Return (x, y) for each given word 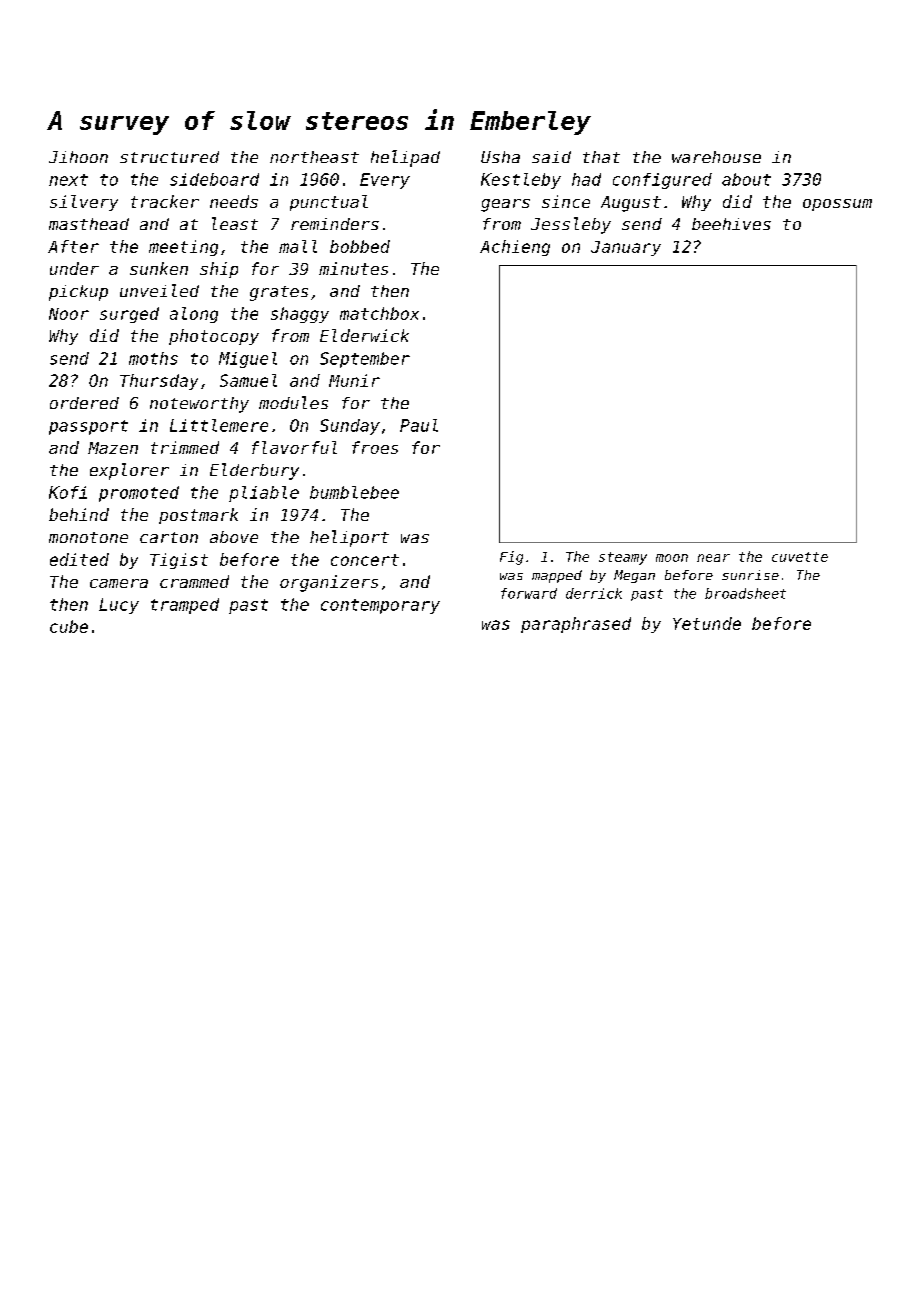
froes (375, 447)
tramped (185, 606)
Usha (500, 157)
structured (169, 157)
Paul (419, 425)
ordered (84, 403)
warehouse (716, 157)
